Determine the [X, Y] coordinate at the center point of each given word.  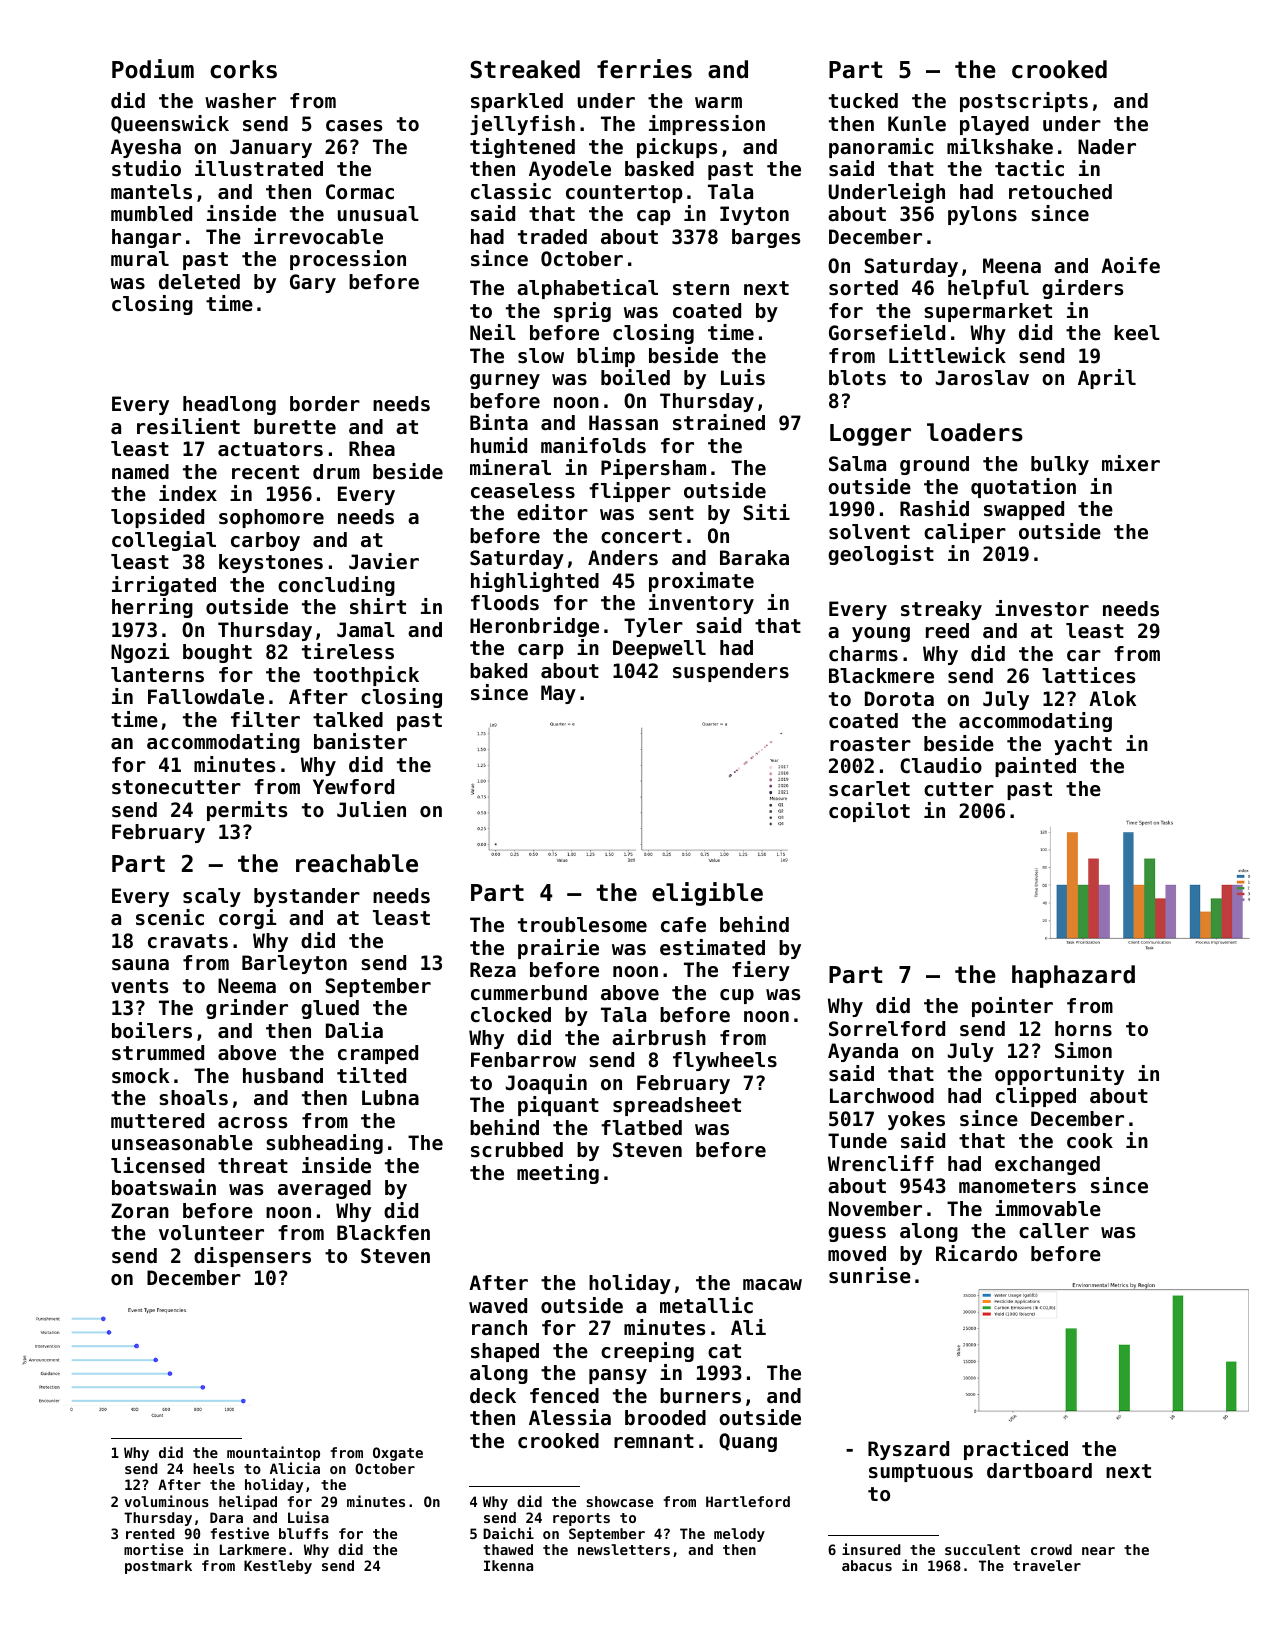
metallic [706, 1305]
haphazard [1073, 976]
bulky [1060, 465]
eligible [707, 894]
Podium [153, 69]
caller [1054, 1230]
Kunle [917, 124]
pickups [677, 148]
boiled [635, 377]
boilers [152, 1030]
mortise [153, 1549]
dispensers [252, 1257]
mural [140, 258]
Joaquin [546, 1084]
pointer [1012, 1007]
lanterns [157, 675]
